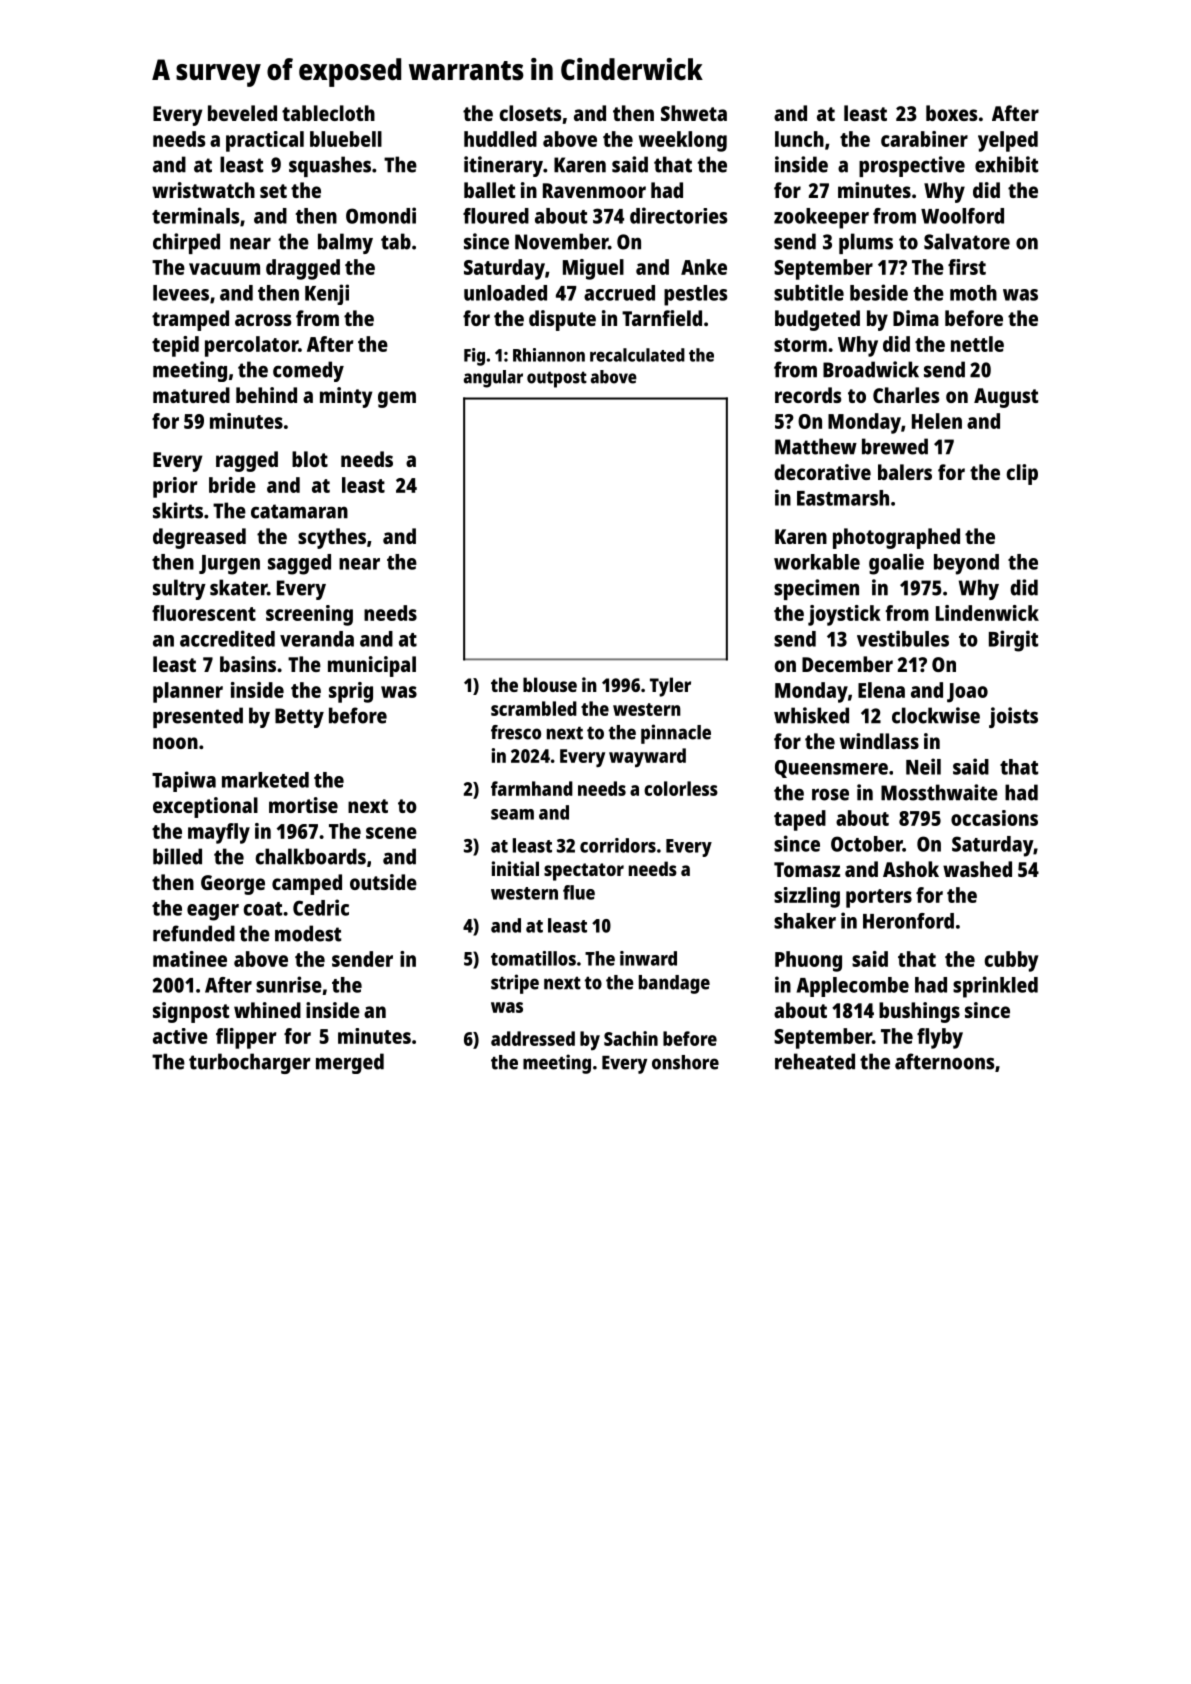  Describe the element at coordinates (184, 781) in the screenshot. I see `Tapiwa` at that location.
